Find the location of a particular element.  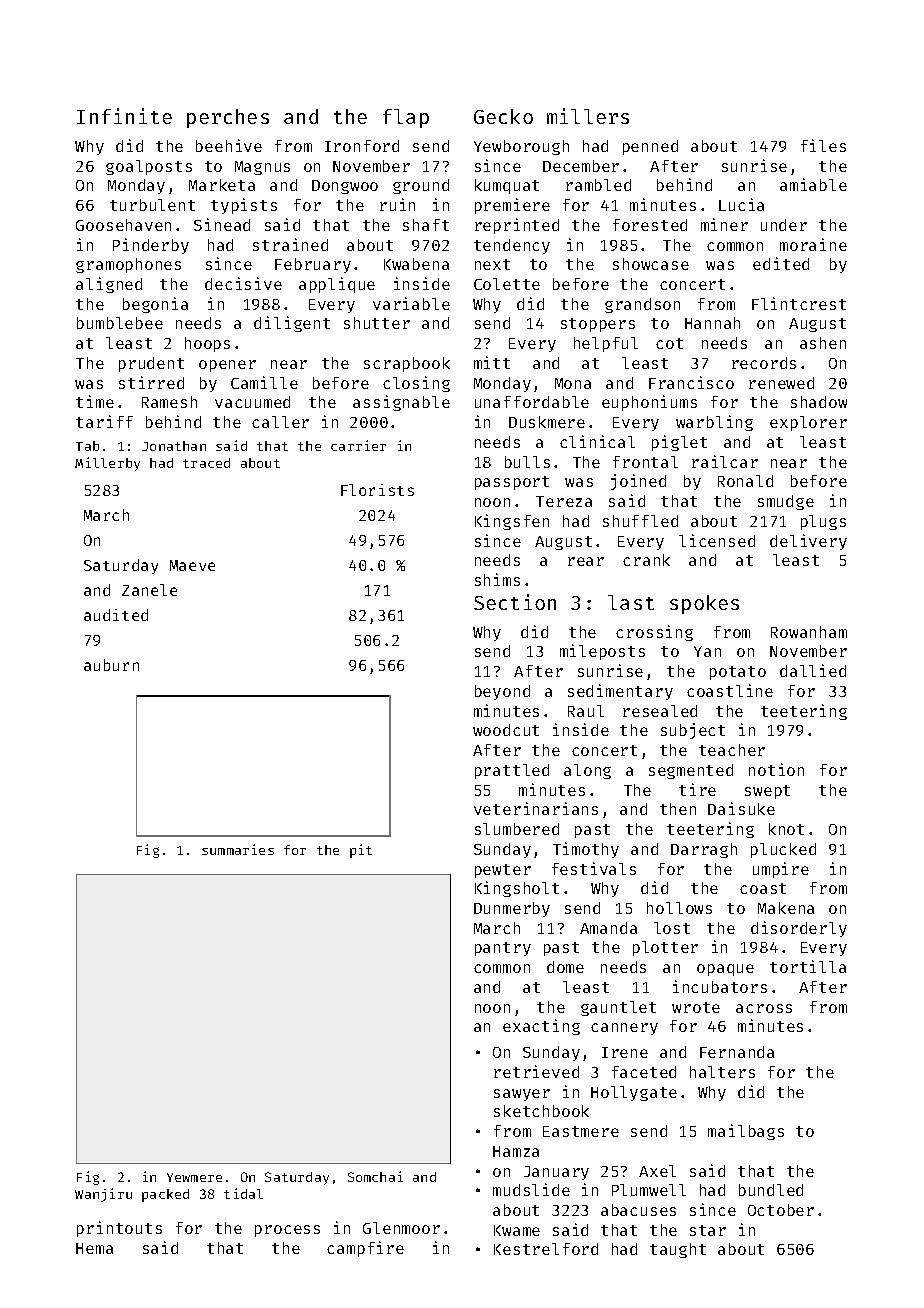

Ironford is located at coordinates (362, 146).
